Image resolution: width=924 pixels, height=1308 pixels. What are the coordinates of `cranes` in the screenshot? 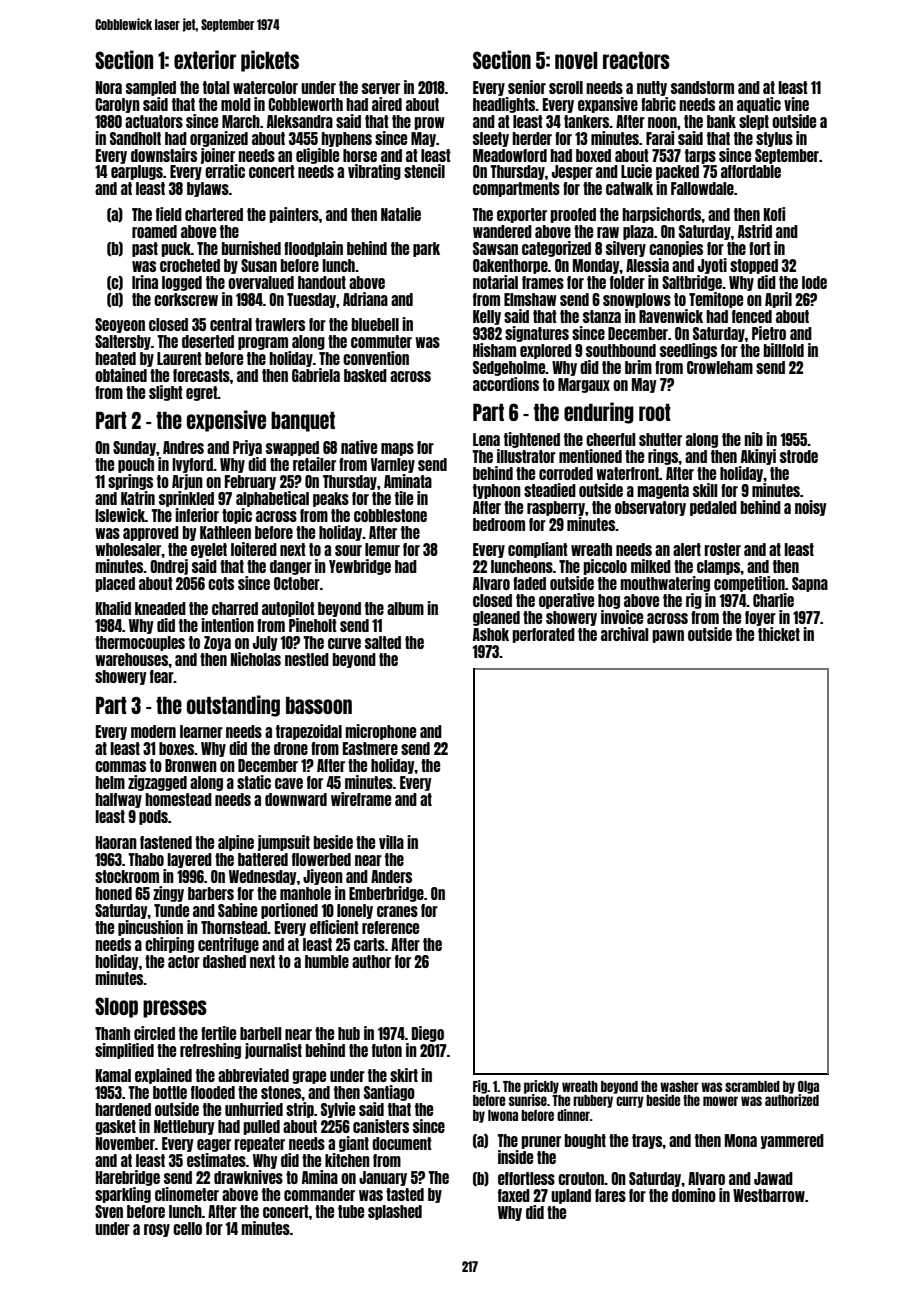 It's located at (397, 911).
